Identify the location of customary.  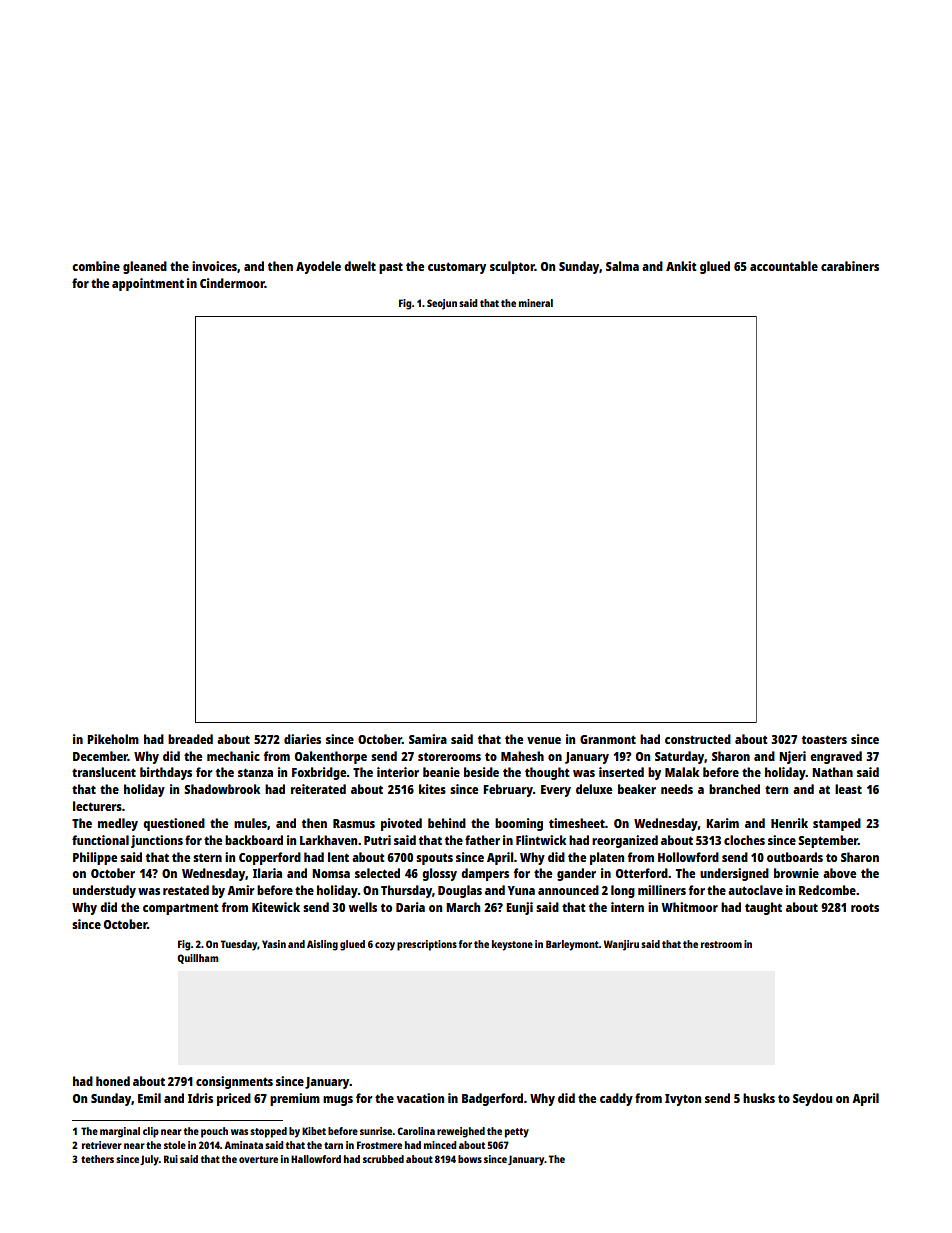
(457, 268).
